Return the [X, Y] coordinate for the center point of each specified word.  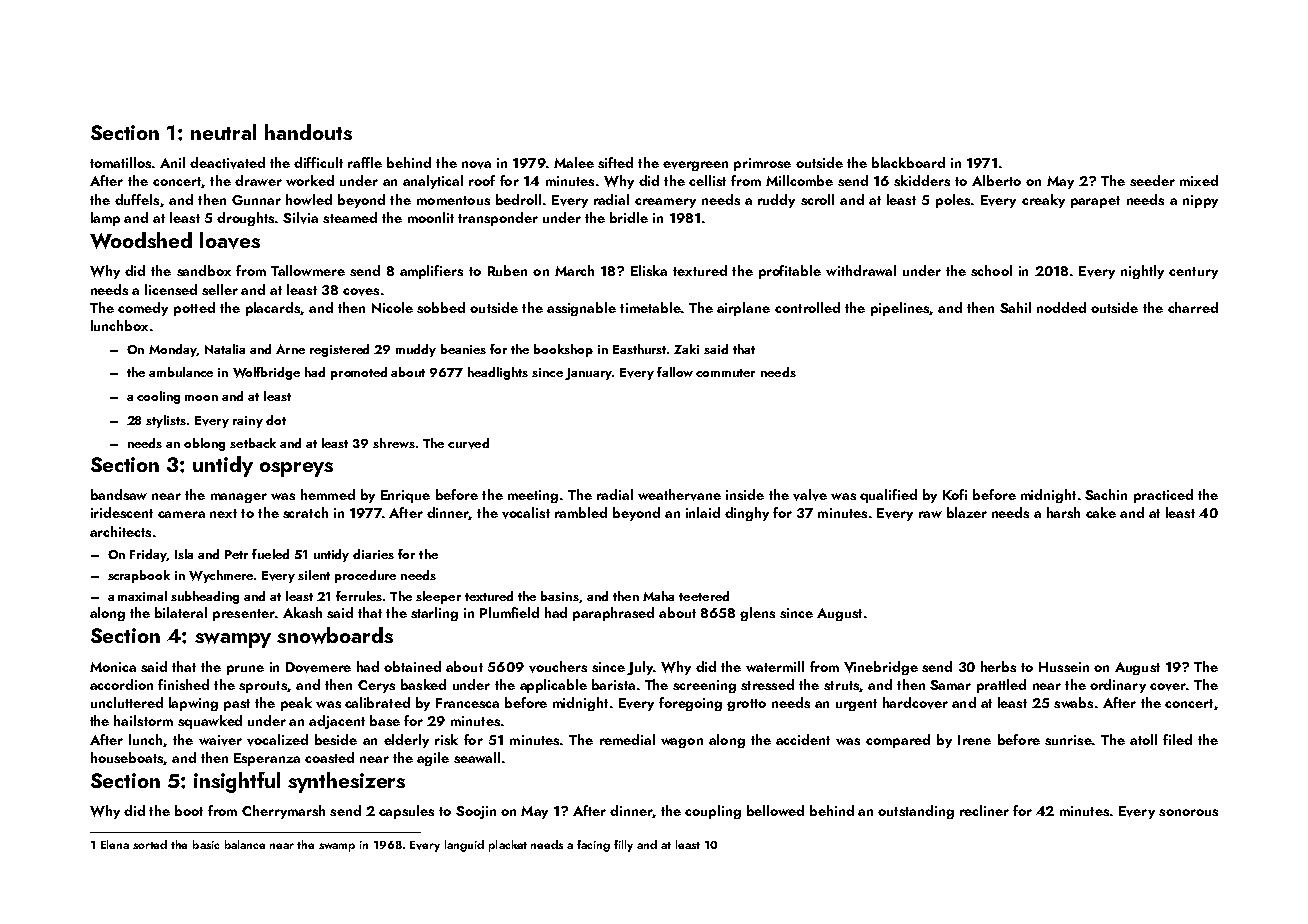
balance [245, 844]
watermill [775, 666]
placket [508, 846]
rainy [248, 422]
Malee [574, 162]
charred [1193, 307]
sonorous [1188, 812]
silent [314, 575]
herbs [998, 666]
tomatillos [120, 162]
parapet [1095, 202]
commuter [725, 373]
